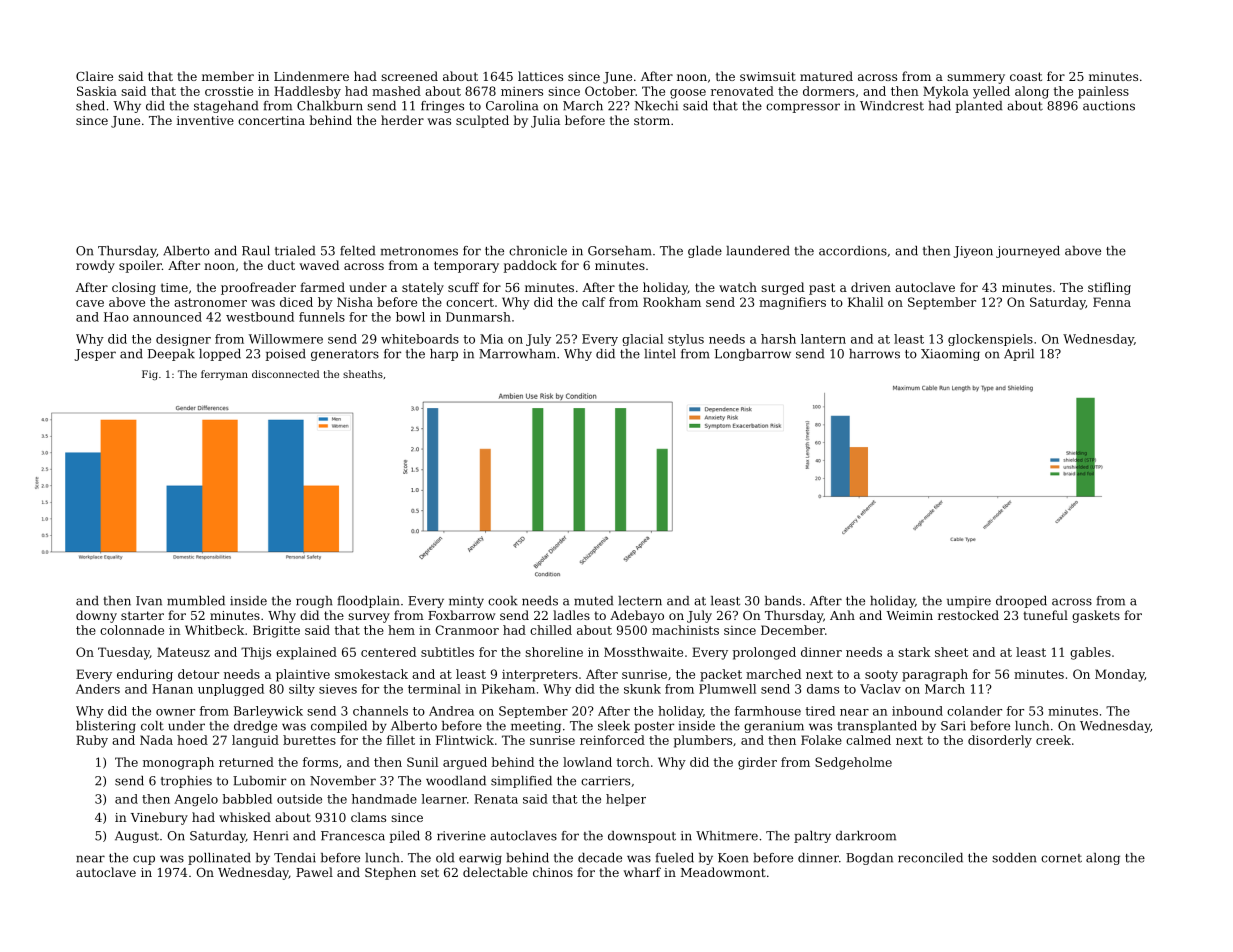 The width and height of the image is (1233, 952). Describe the element at coordinates (196, 601) in the image. I see `mumbled` at that location.
